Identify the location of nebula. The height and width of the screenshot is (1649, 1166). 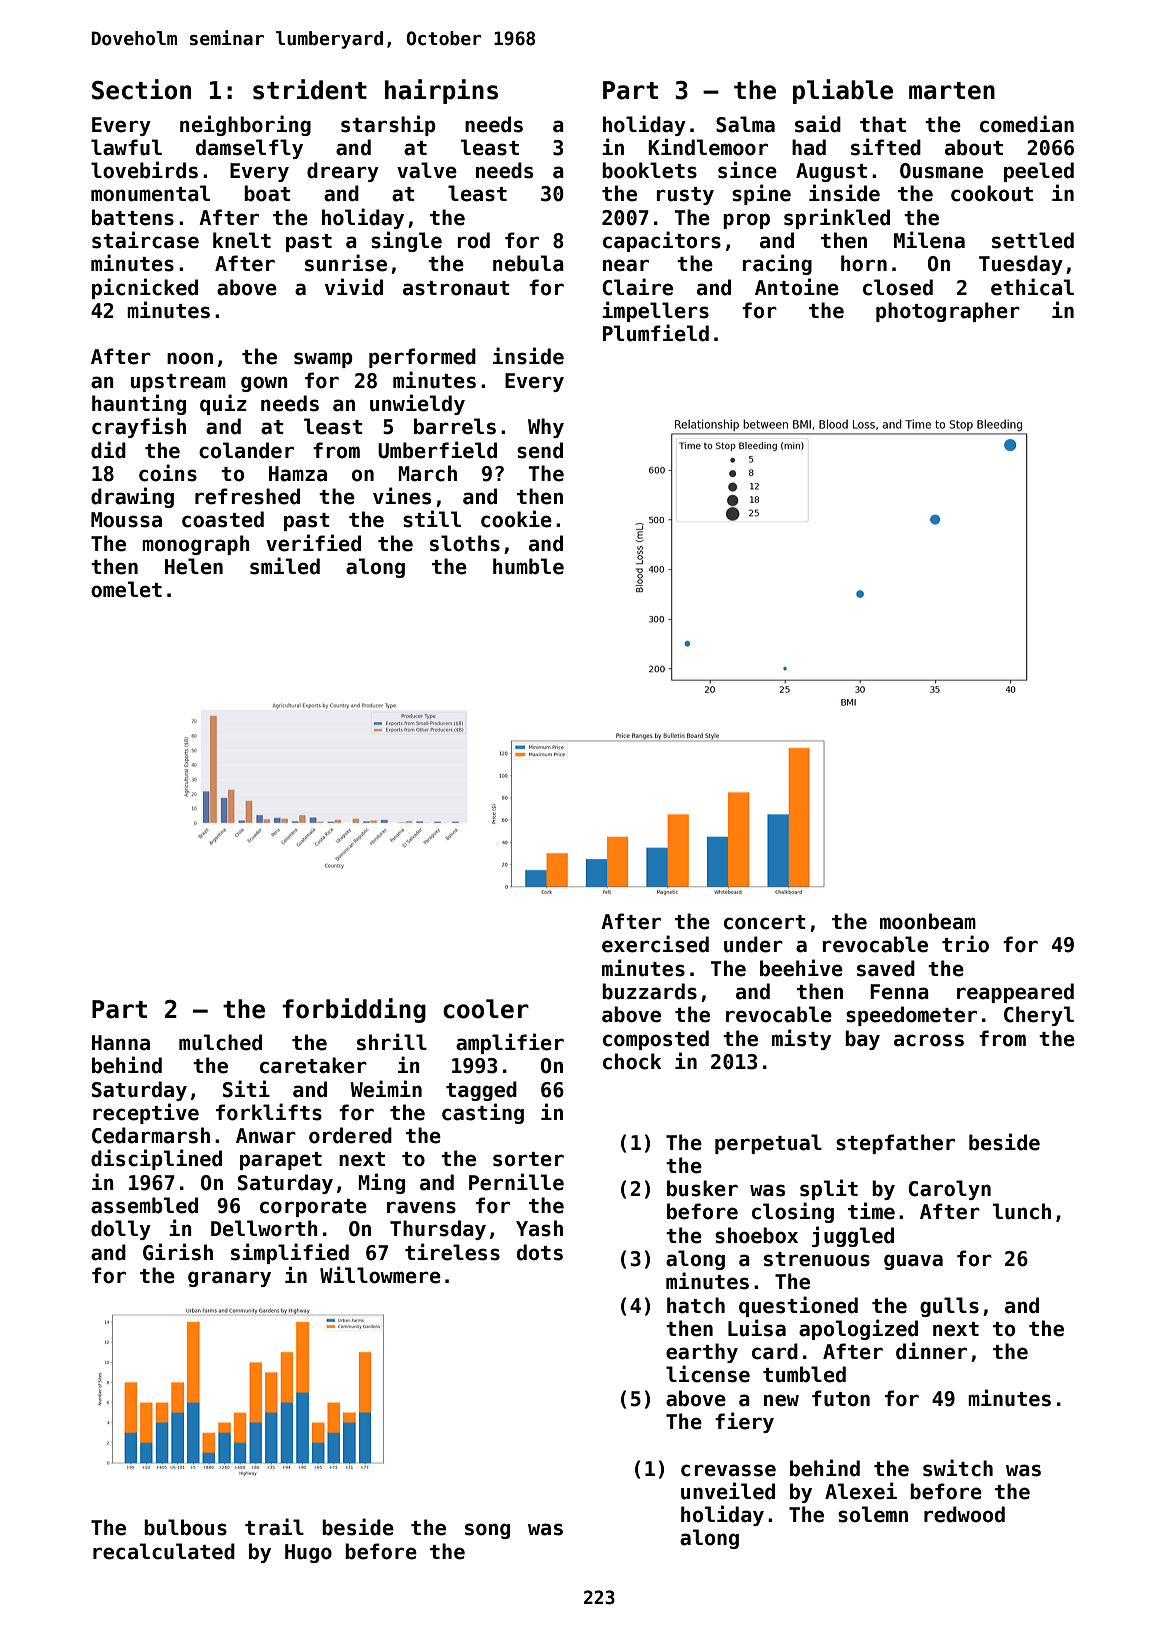
(528, 263).
